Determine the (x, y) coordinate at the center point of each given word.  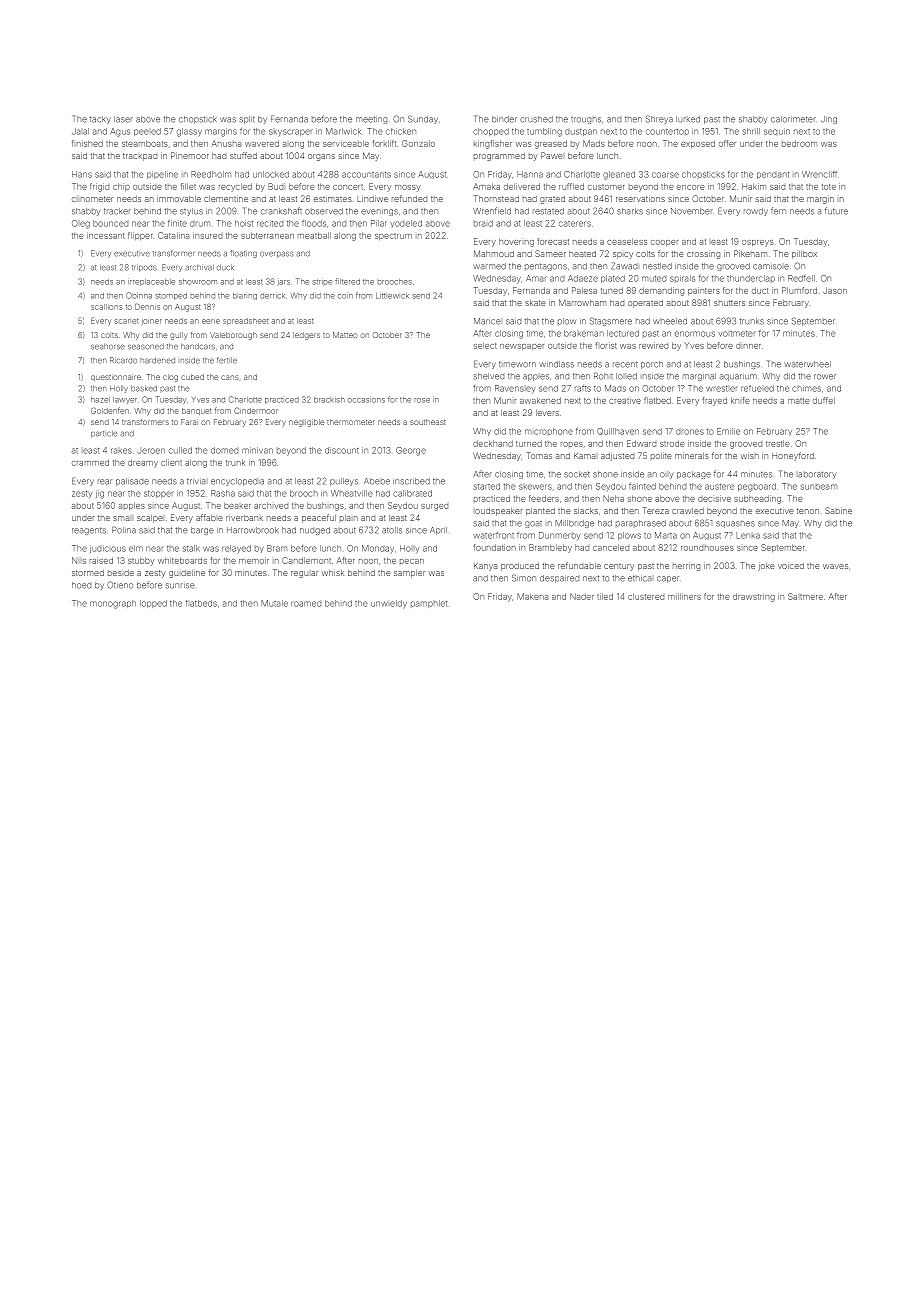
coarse (665, 175)
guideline (187, 574)
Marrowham (582, 302)
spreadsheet (246, 321)
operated (645, 304)
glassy (189, 132)
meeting (371, 120)
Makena (532, 596)
